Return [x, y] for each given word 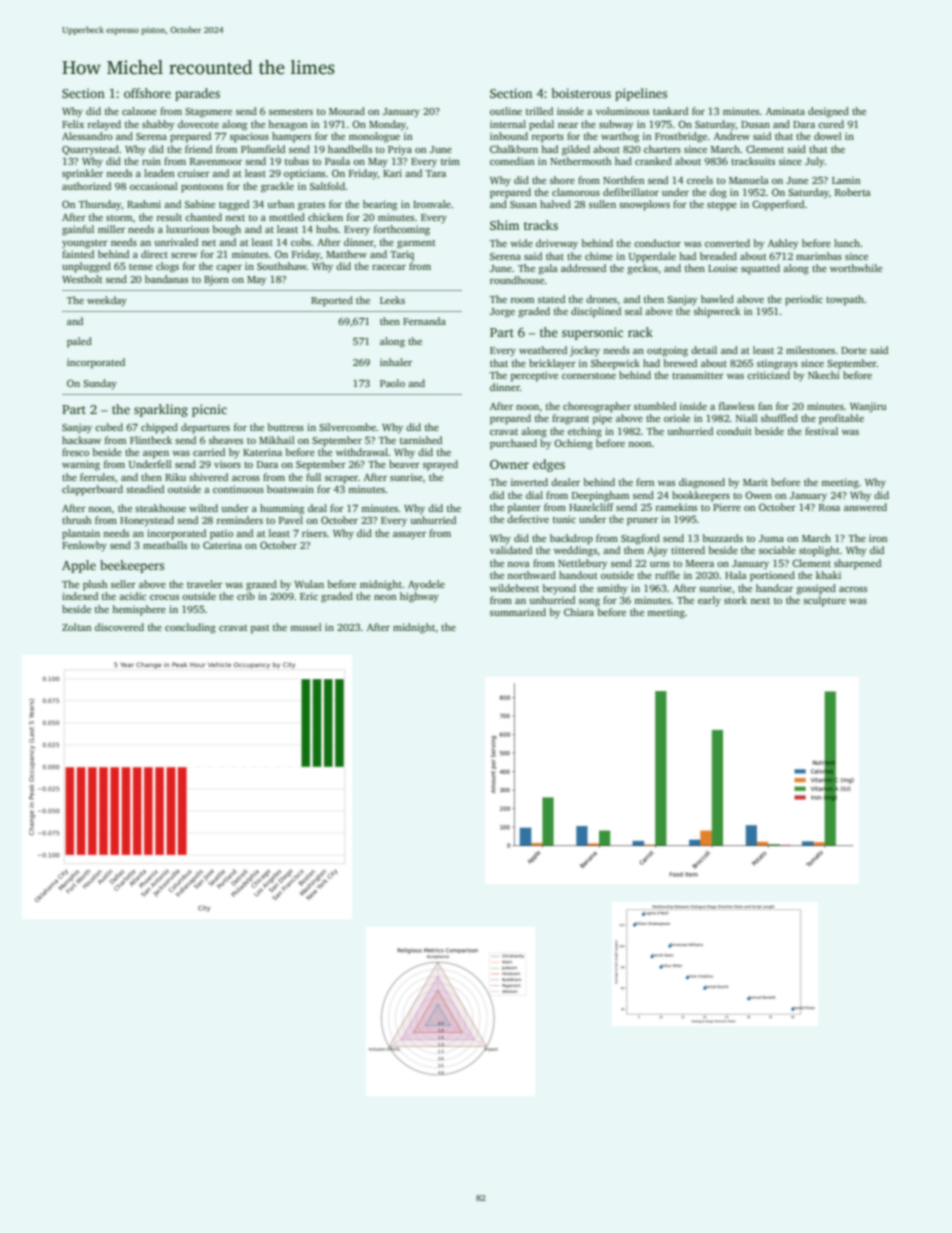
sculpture [824, 601]
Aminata [785, 111]
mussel [306, 627]
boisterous [581, 93]
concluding [190, 628]
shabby [158, 125]
